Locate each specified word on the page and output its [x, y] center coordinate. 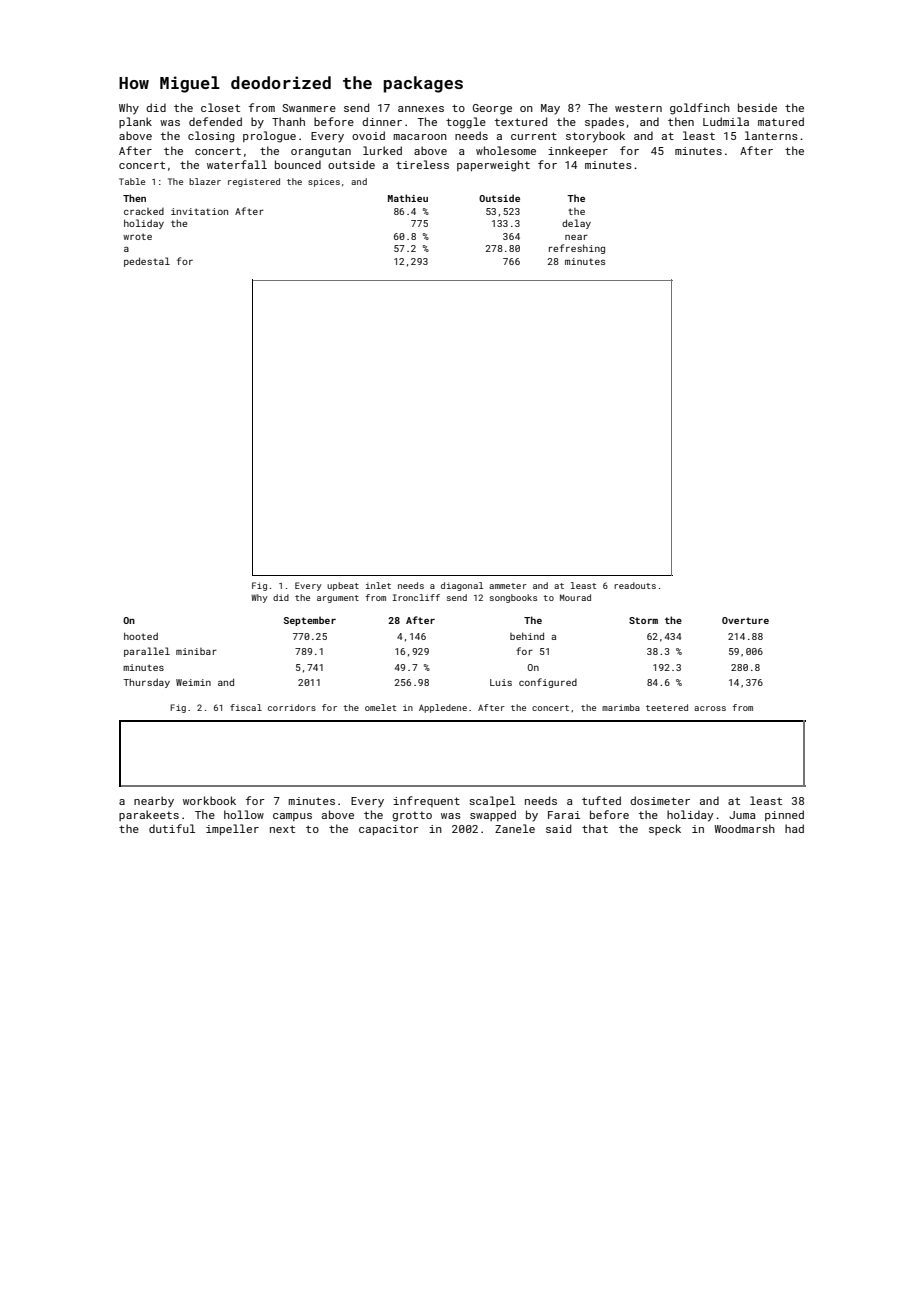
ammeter [508, 586]
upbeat [343, 586]
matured [781, 121]
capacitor [389, 830]
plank [135, 122]
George [492, 109]
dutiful [172, 828]
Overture [745, 620]
